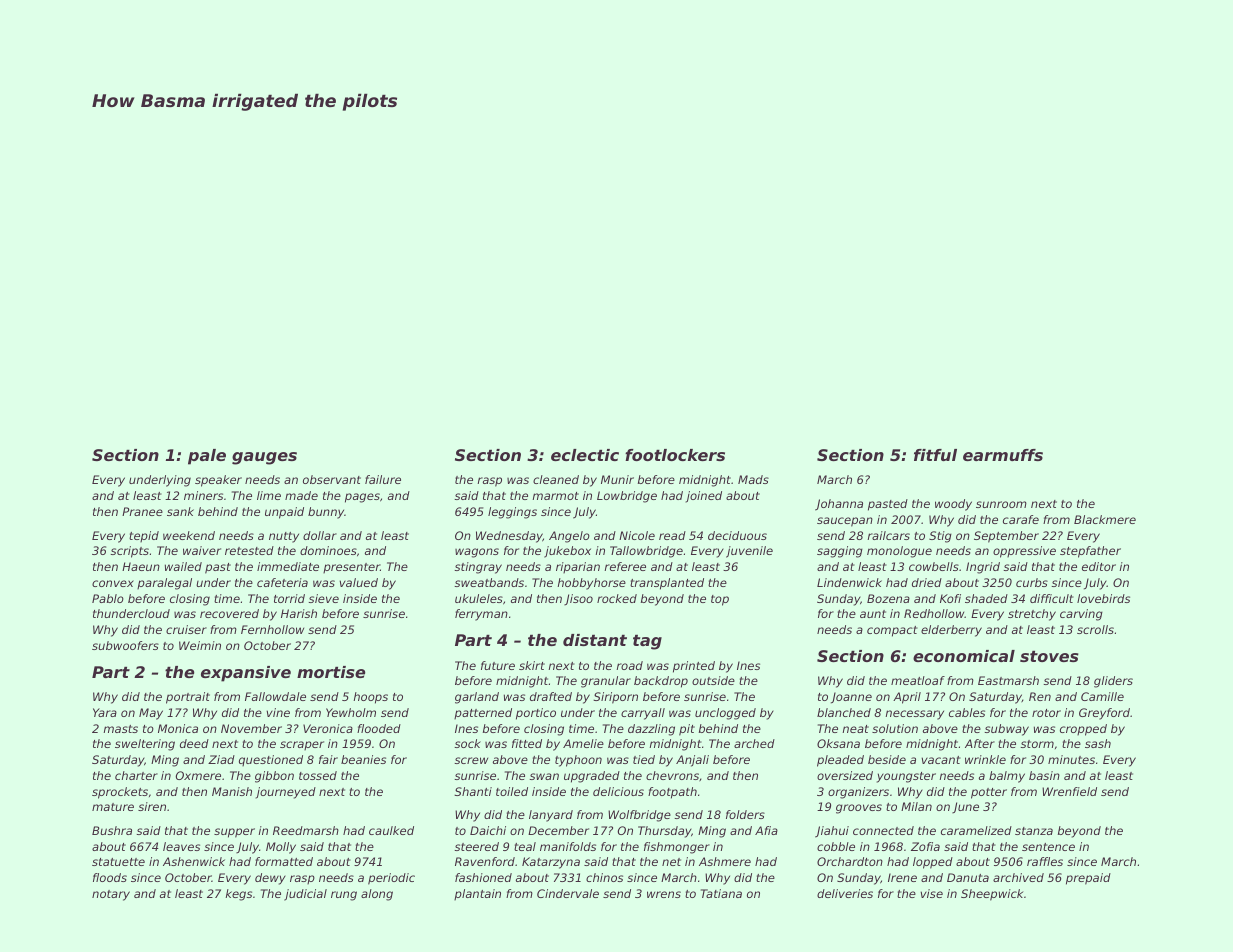  I want to click on nutty, so click(284, 537).
